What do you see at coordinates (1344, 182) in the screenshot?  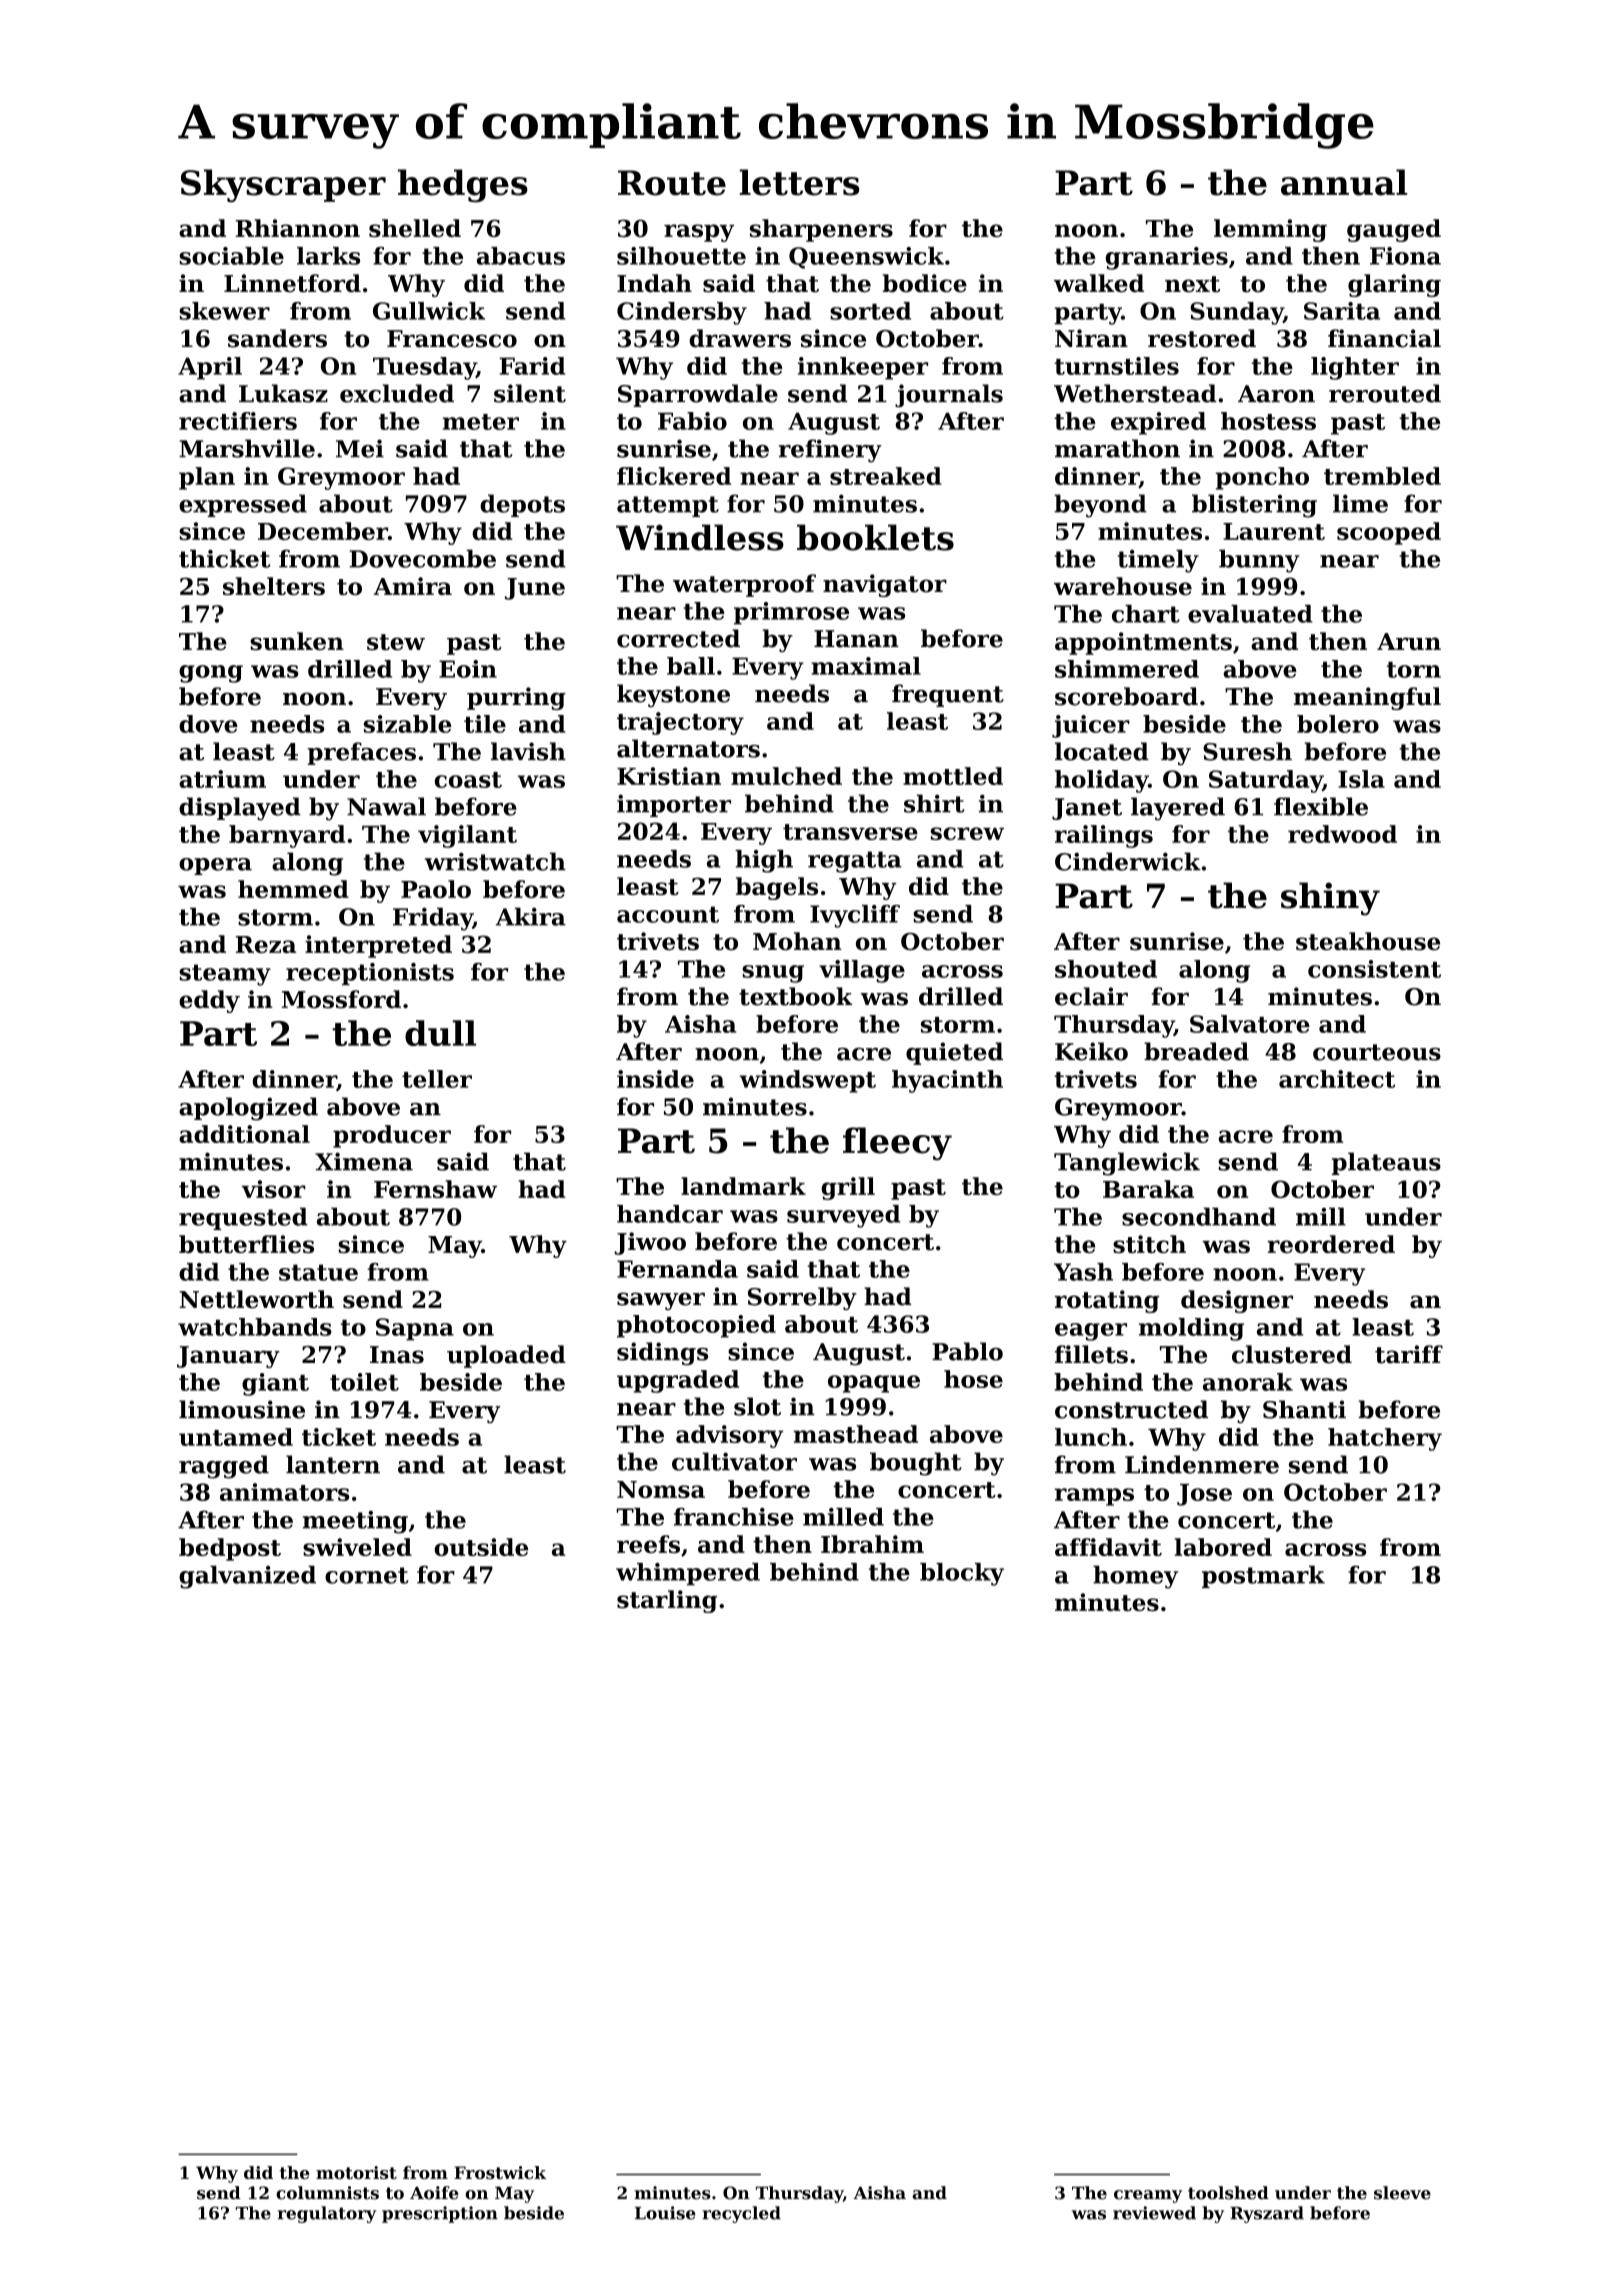 I see `annual` at bounding box center [1344, 182].
